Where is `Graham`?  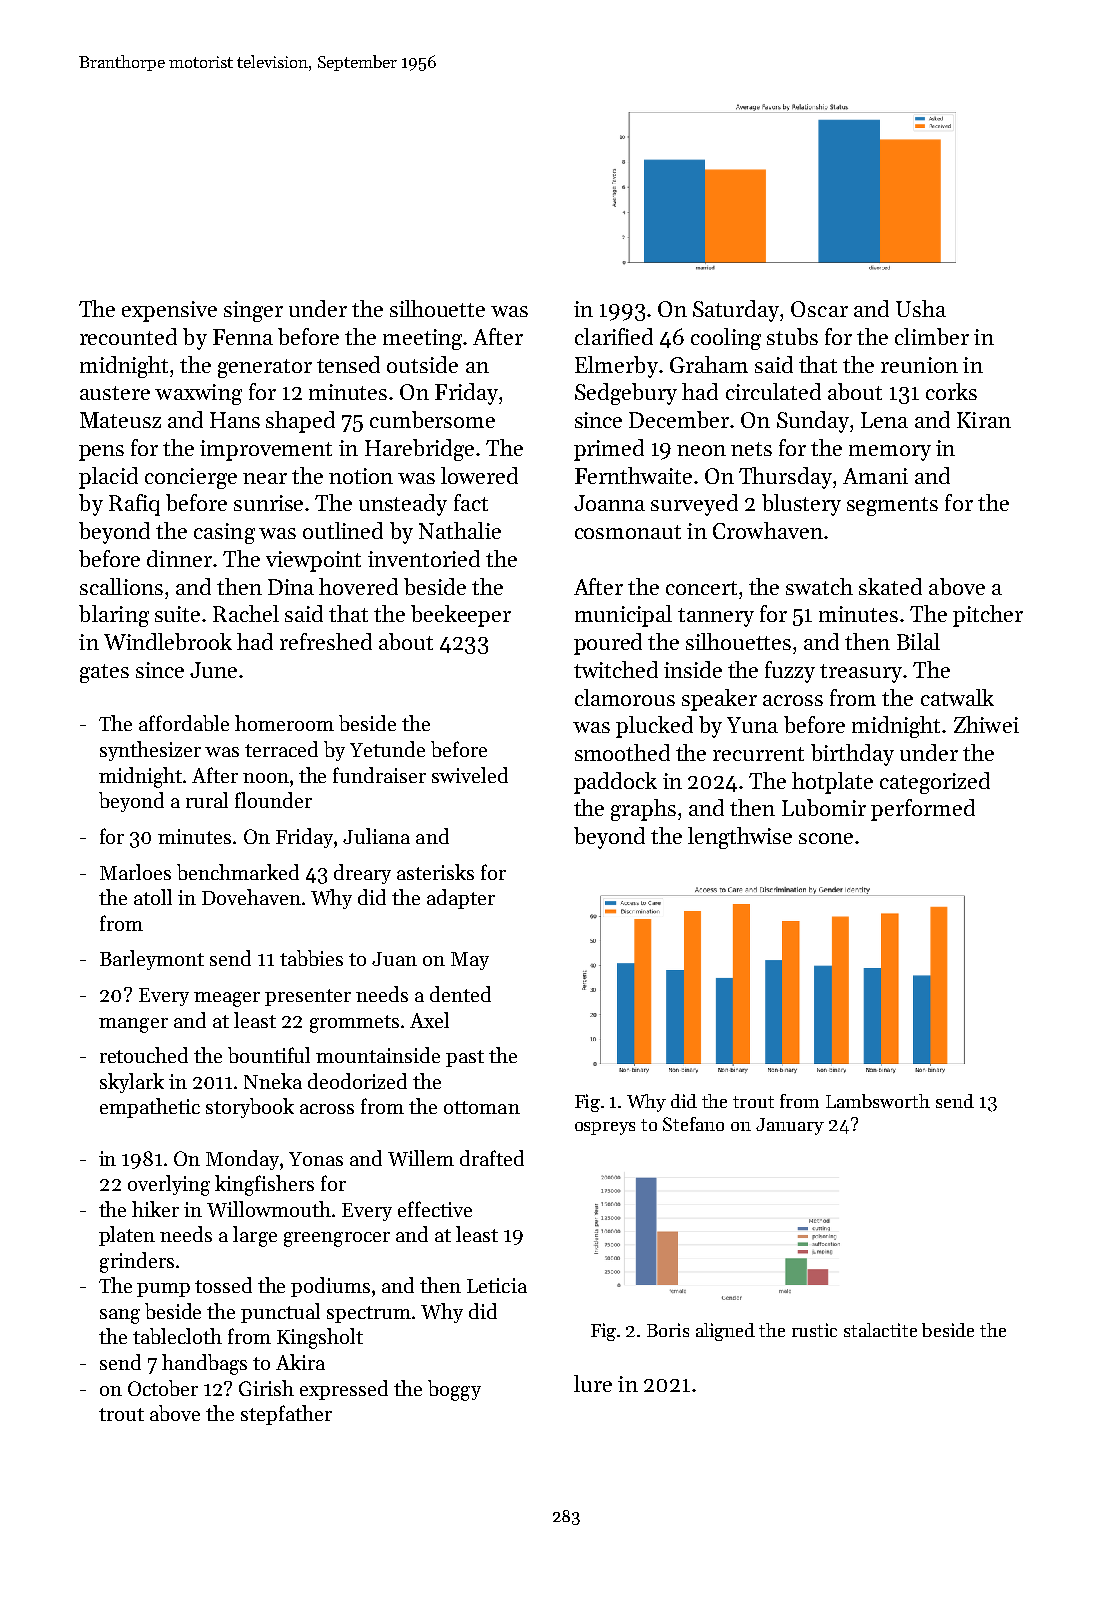 Graham is located at coordinates (709, 364).
